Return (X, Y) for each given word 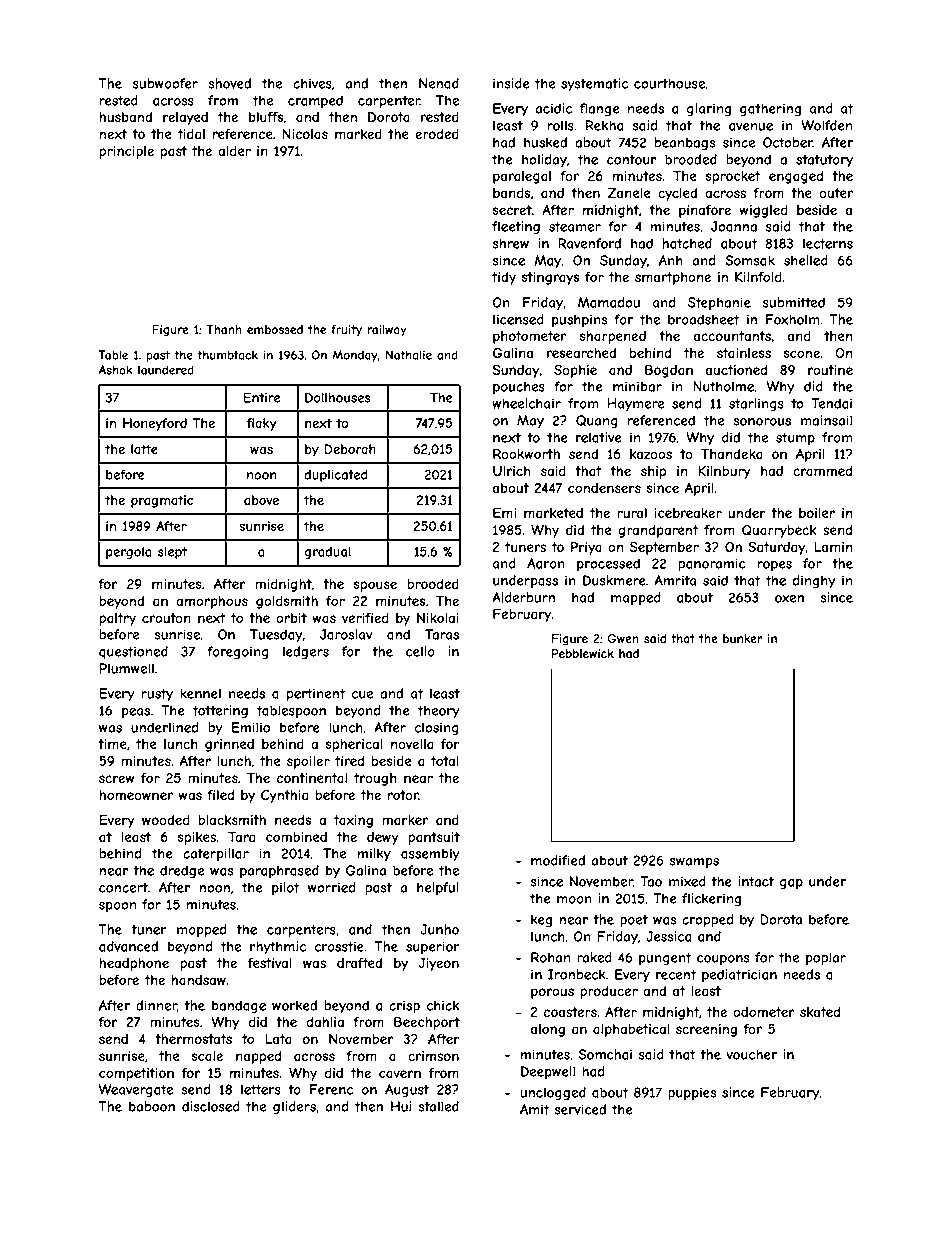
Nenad (439, 83)
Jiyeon (439, 964)
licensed (518, 319)
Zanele (629, 192)
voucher (751, 1054)
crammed (822, 471)
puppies (692, 1093)
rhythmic (278, 947)
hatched (687, 243)
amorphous (212, 602)
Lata (278, 1039)
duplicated (335, 475)
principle (126, 152)
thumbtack (227, 355)
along (548, 1030)
